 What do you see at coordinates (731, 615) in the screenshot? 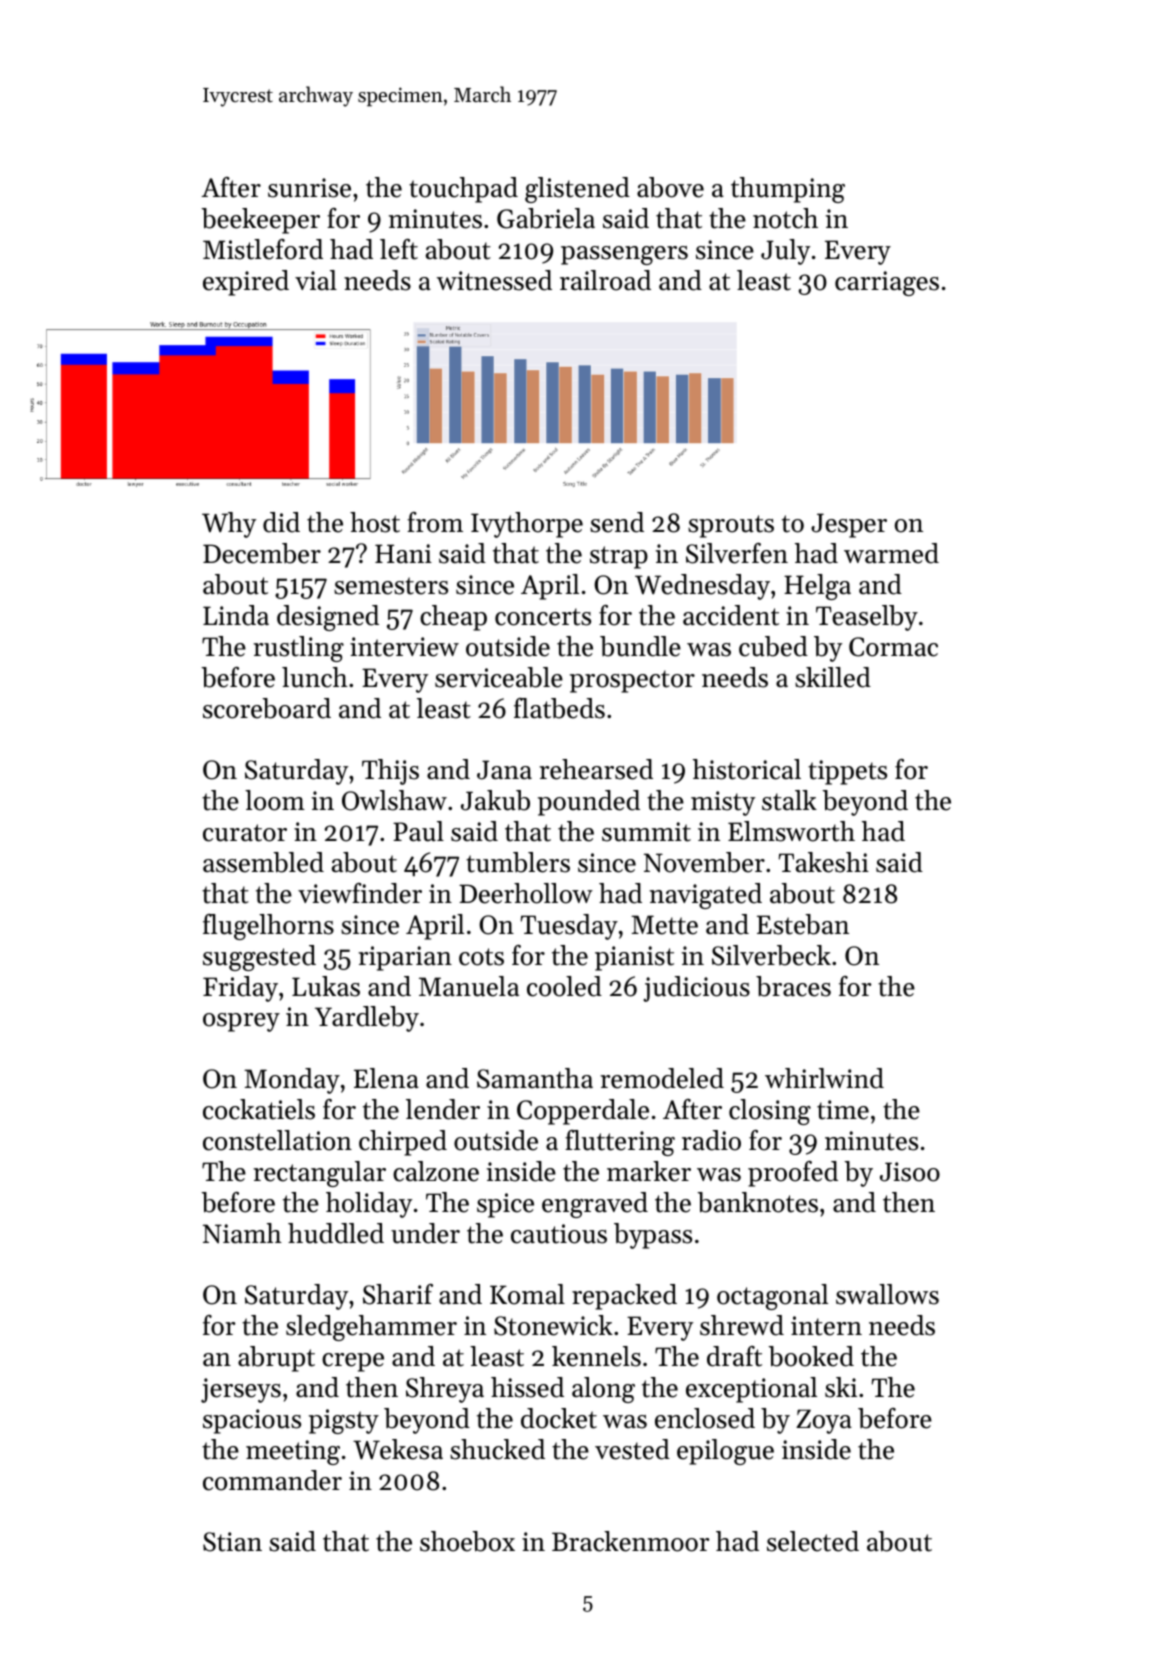
I see `accident` at bounding box center [731, 615].
